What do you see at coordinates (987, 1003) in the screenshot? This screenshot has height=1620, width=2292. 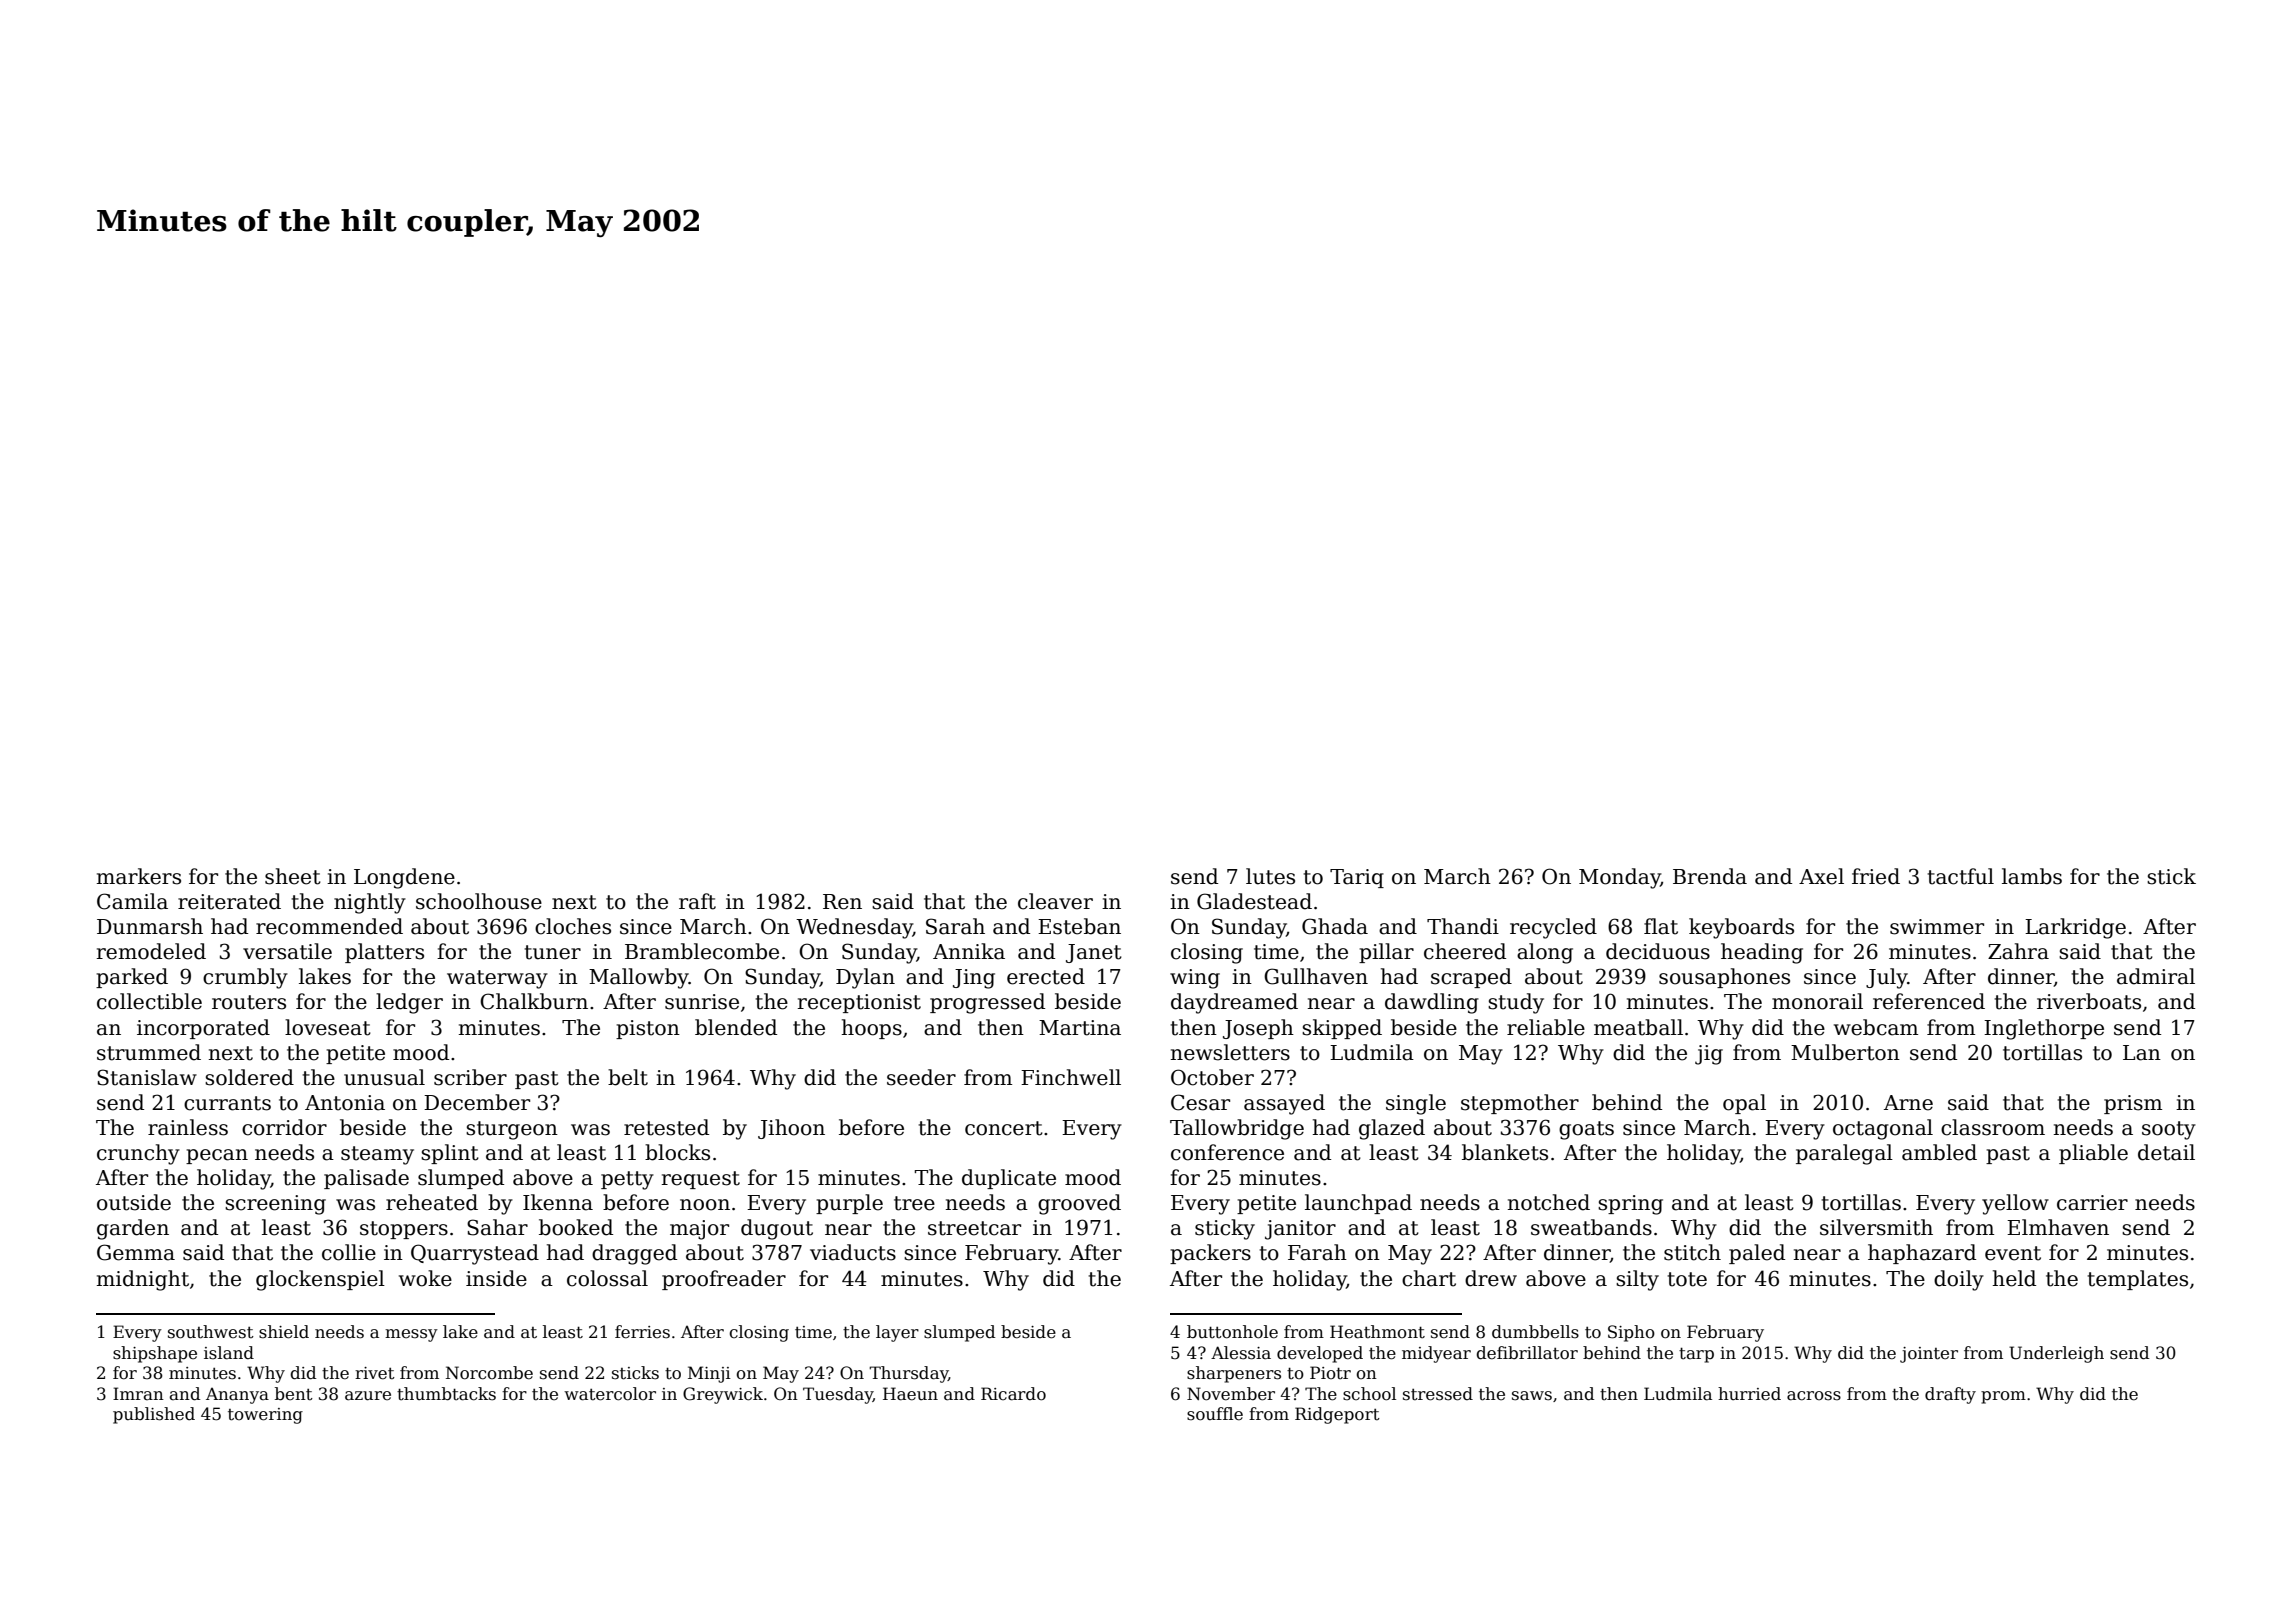 I see `progressed` at bounding box center [987, 1003].
